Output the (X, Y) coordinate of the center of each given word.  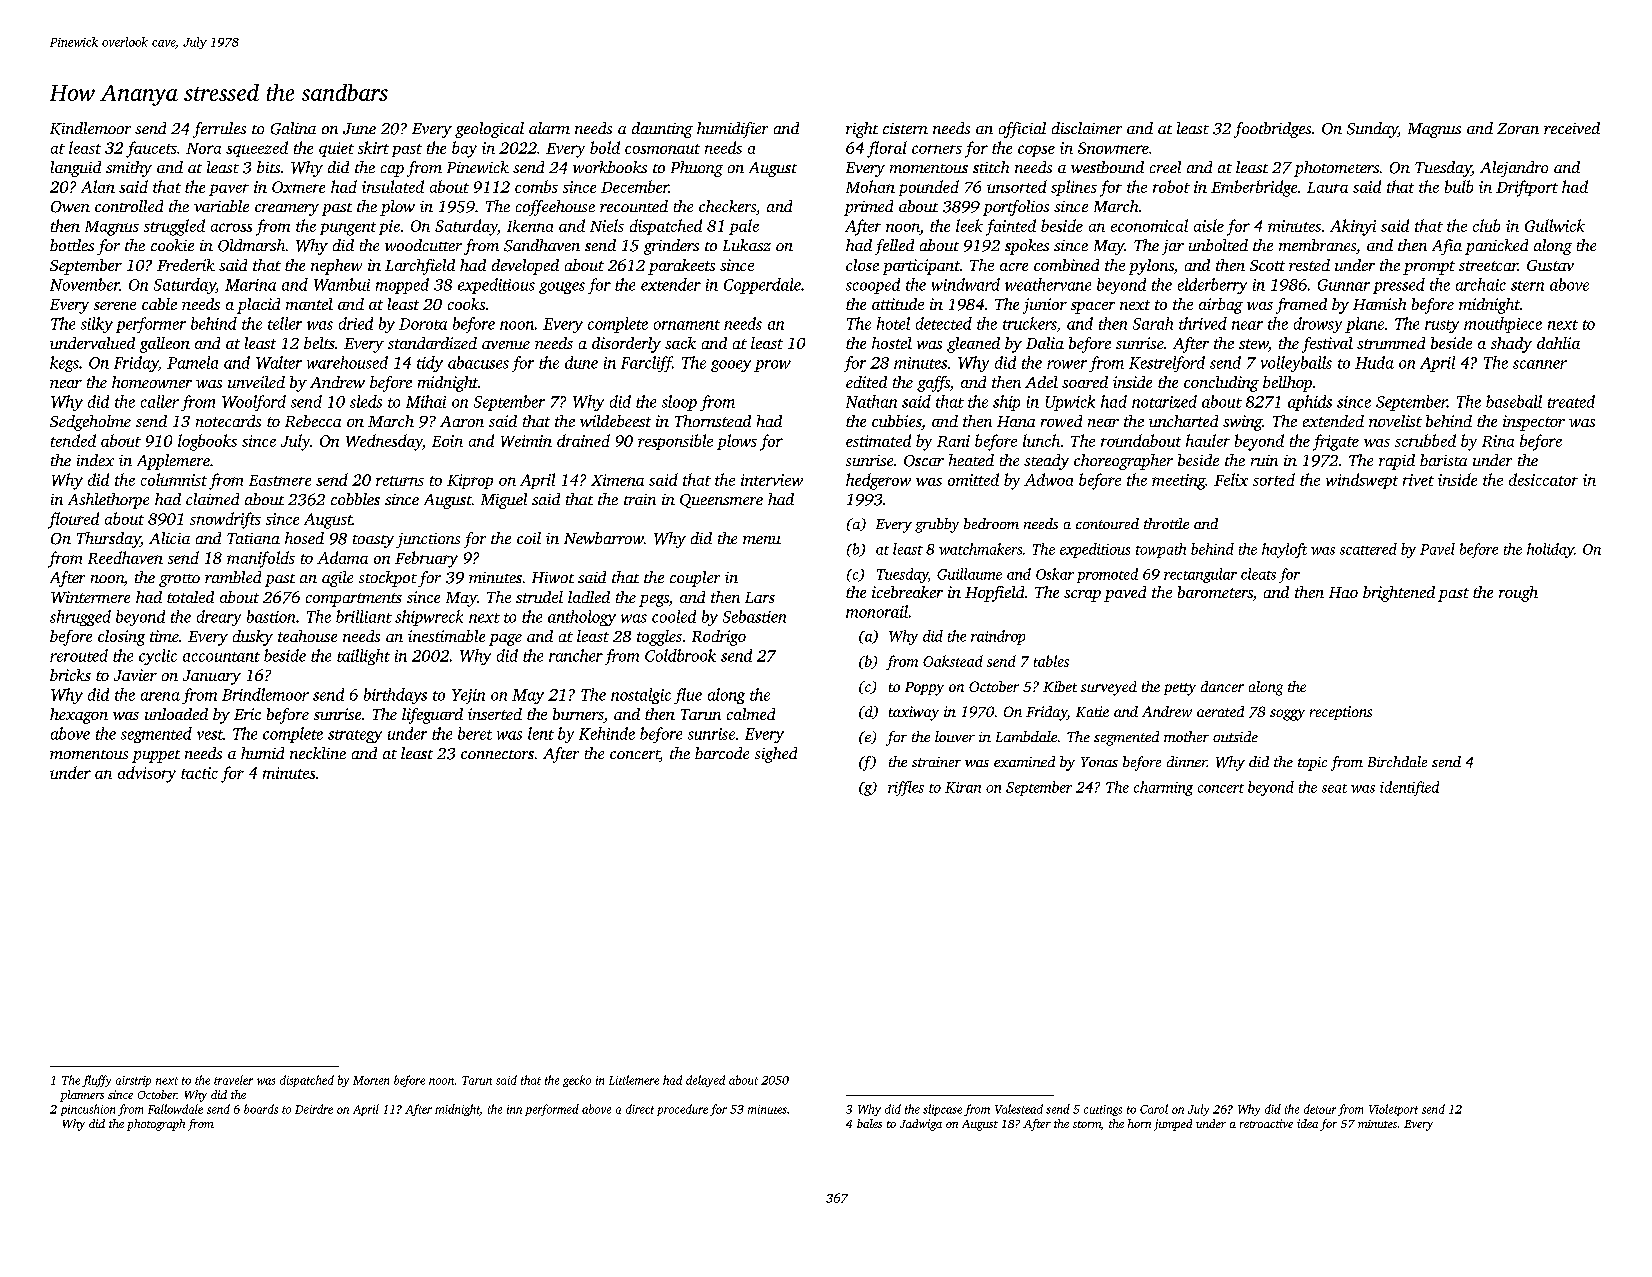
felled (894, 247)
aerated (1220, 711)
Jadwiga (921, 1125)
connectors (497, 754)
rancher (576, 655)
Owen (70, 207)
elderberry (1212, 286)
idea (1307, 1123)
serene (115, 306)
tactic (199, 773)
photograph (156, 1125)
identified (1409, 788)
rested (1309, 265)
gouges (562, 288)
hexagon (79, 716)
